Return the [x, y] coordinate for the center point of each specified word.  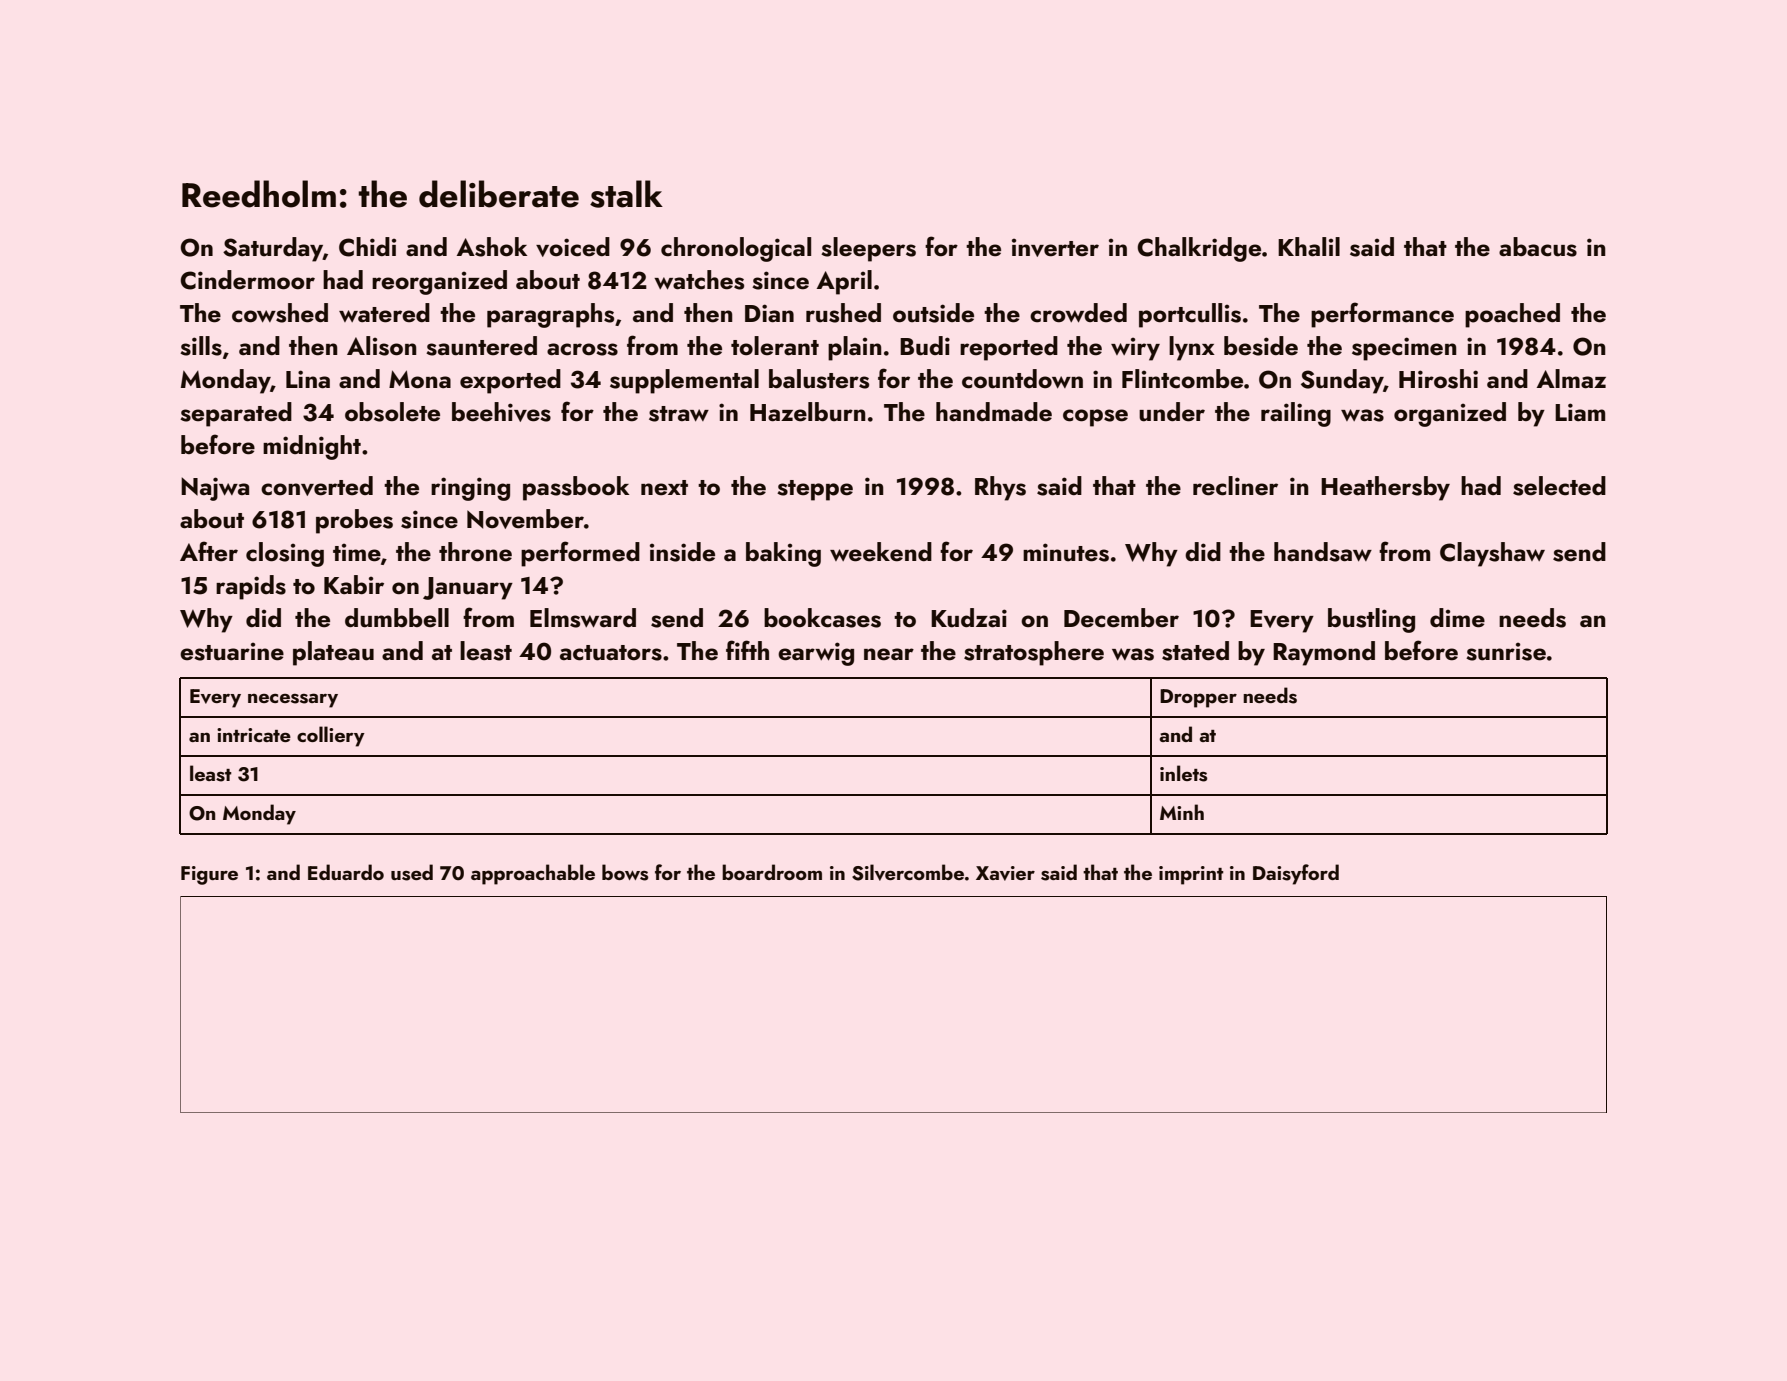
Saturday [273, 249]
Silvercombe [908, 872]
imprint [1191, 875]
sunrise [1506, 651]
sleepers [868, 249]
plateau [333, 653]
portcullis [1190, 315]
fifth [747, 650]
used [412, 872]
